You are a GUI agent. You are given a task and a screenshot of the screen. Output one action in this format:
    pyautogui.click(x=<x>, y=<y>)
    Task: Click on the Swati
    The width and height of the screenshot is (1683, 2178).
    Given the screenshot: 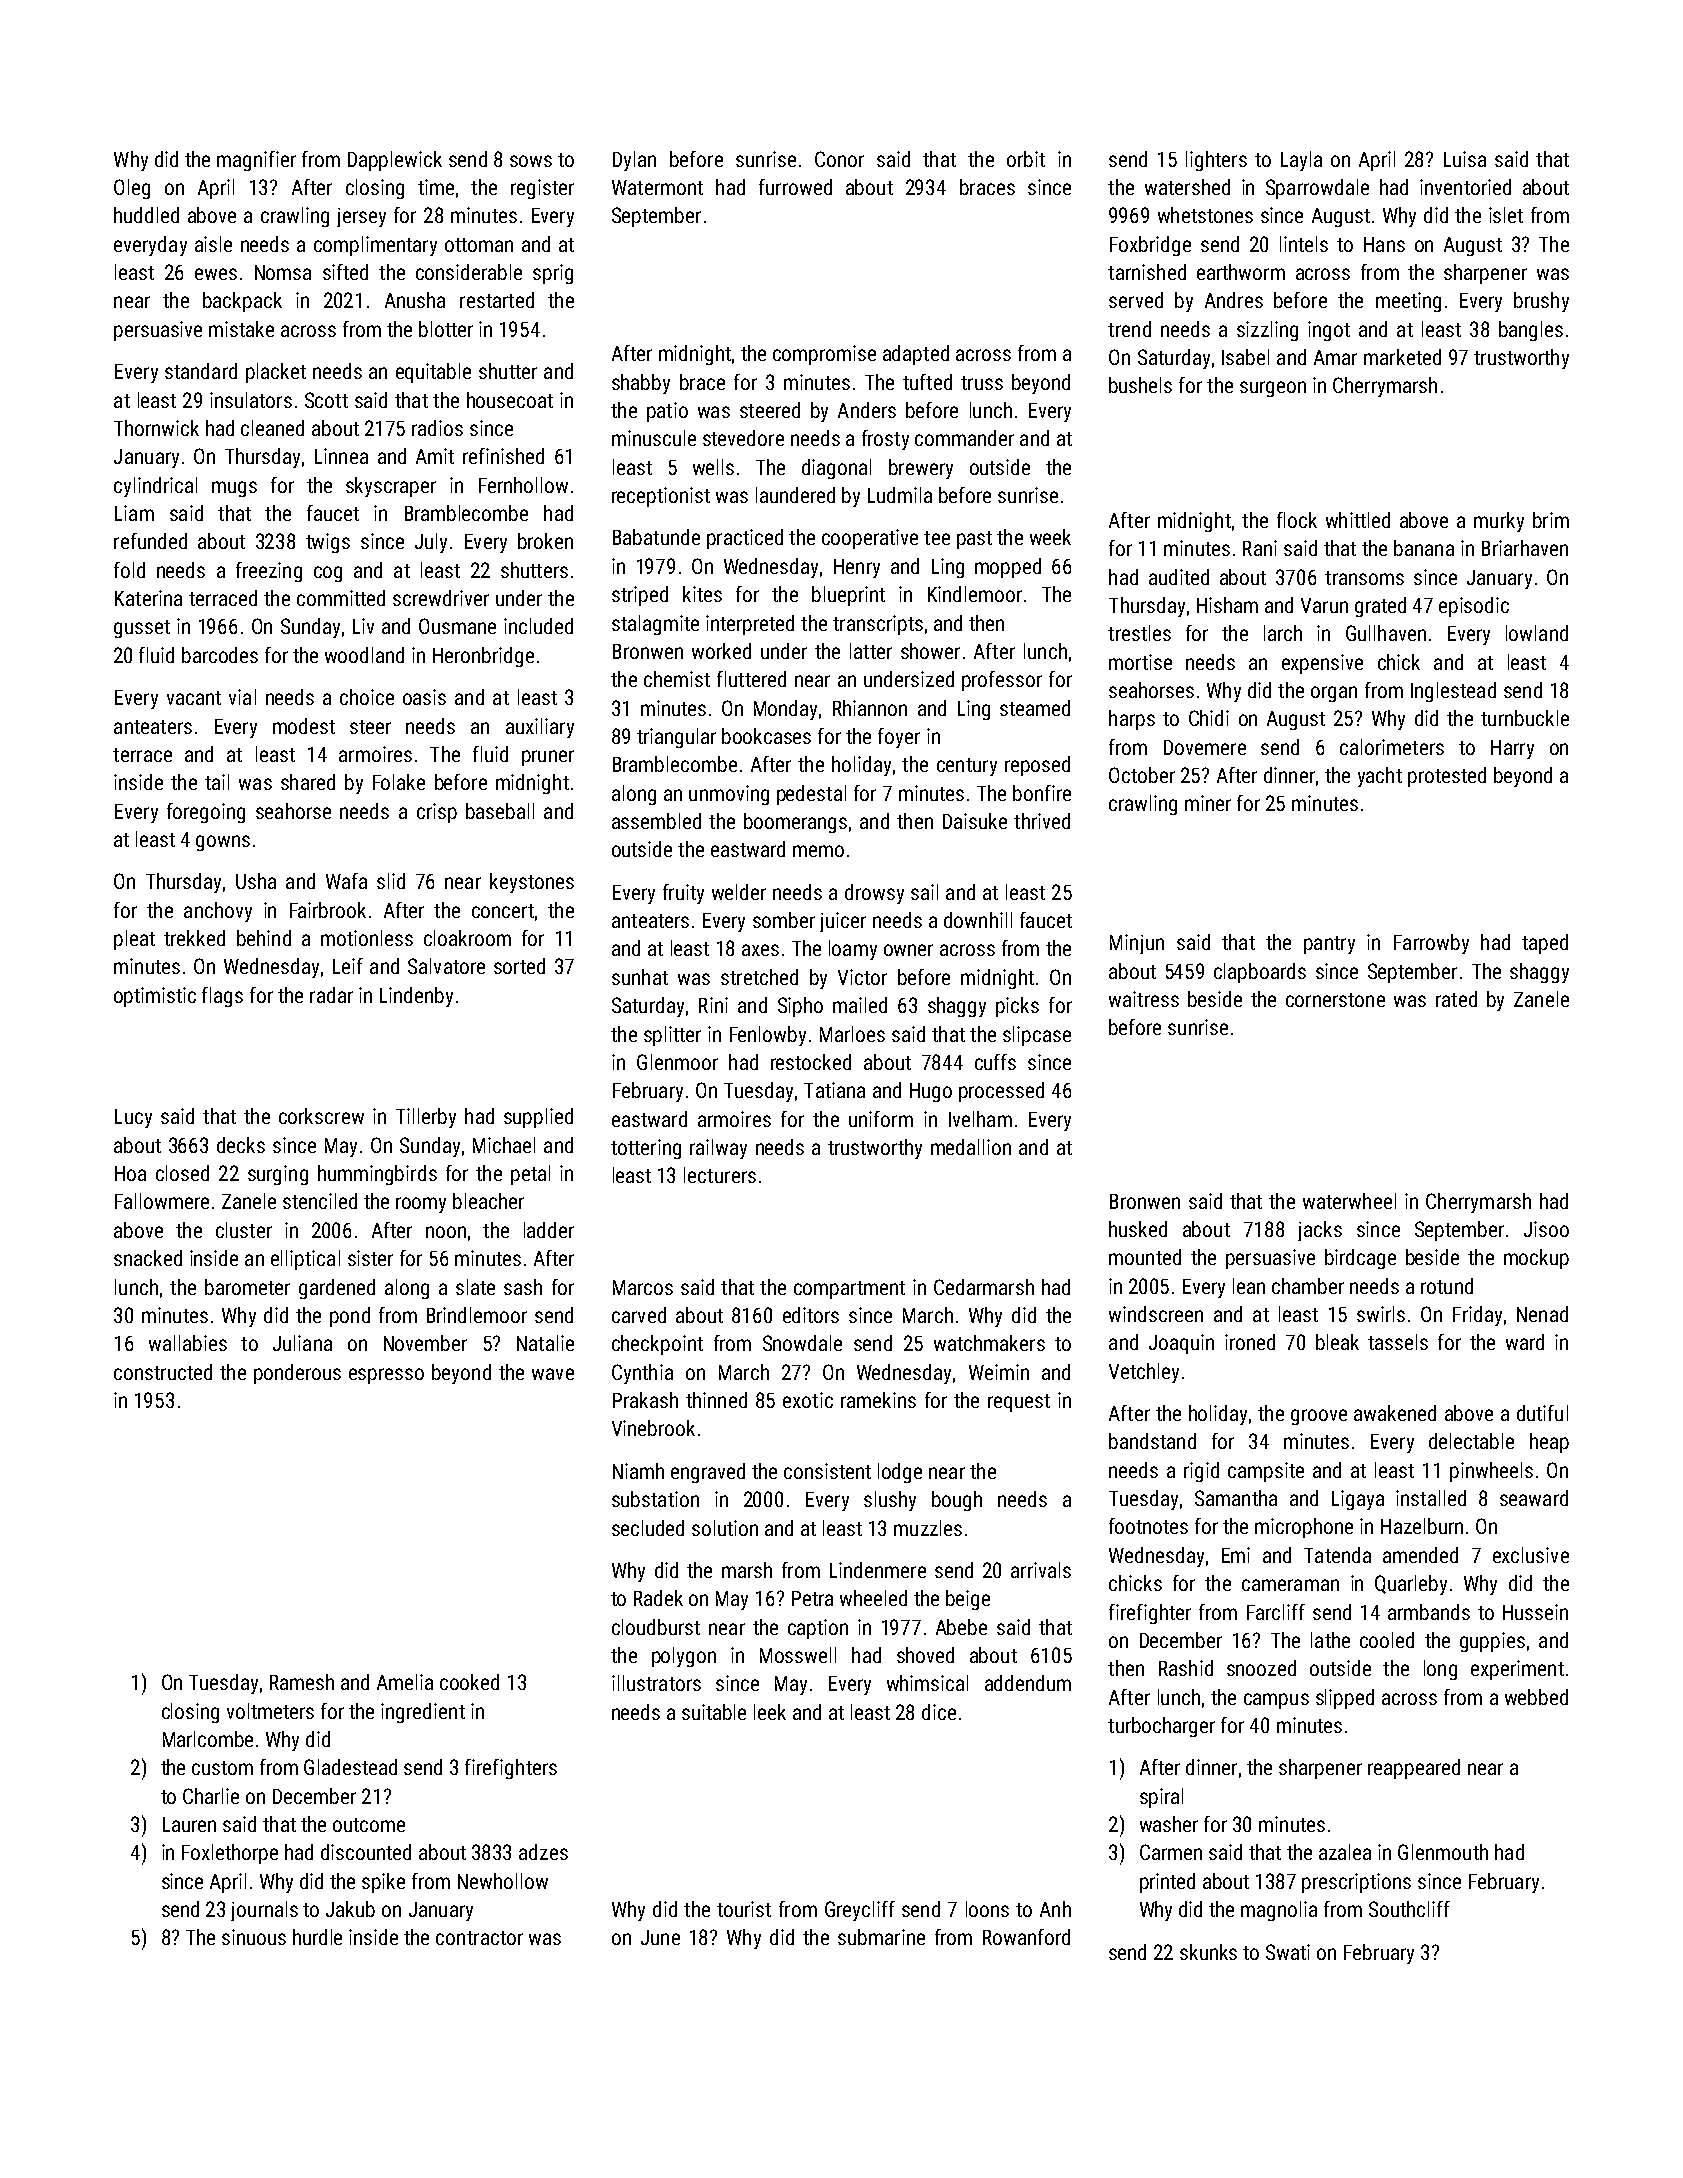 What is the action you would take?
    pyautogui.click(x=1288, y=1952)
